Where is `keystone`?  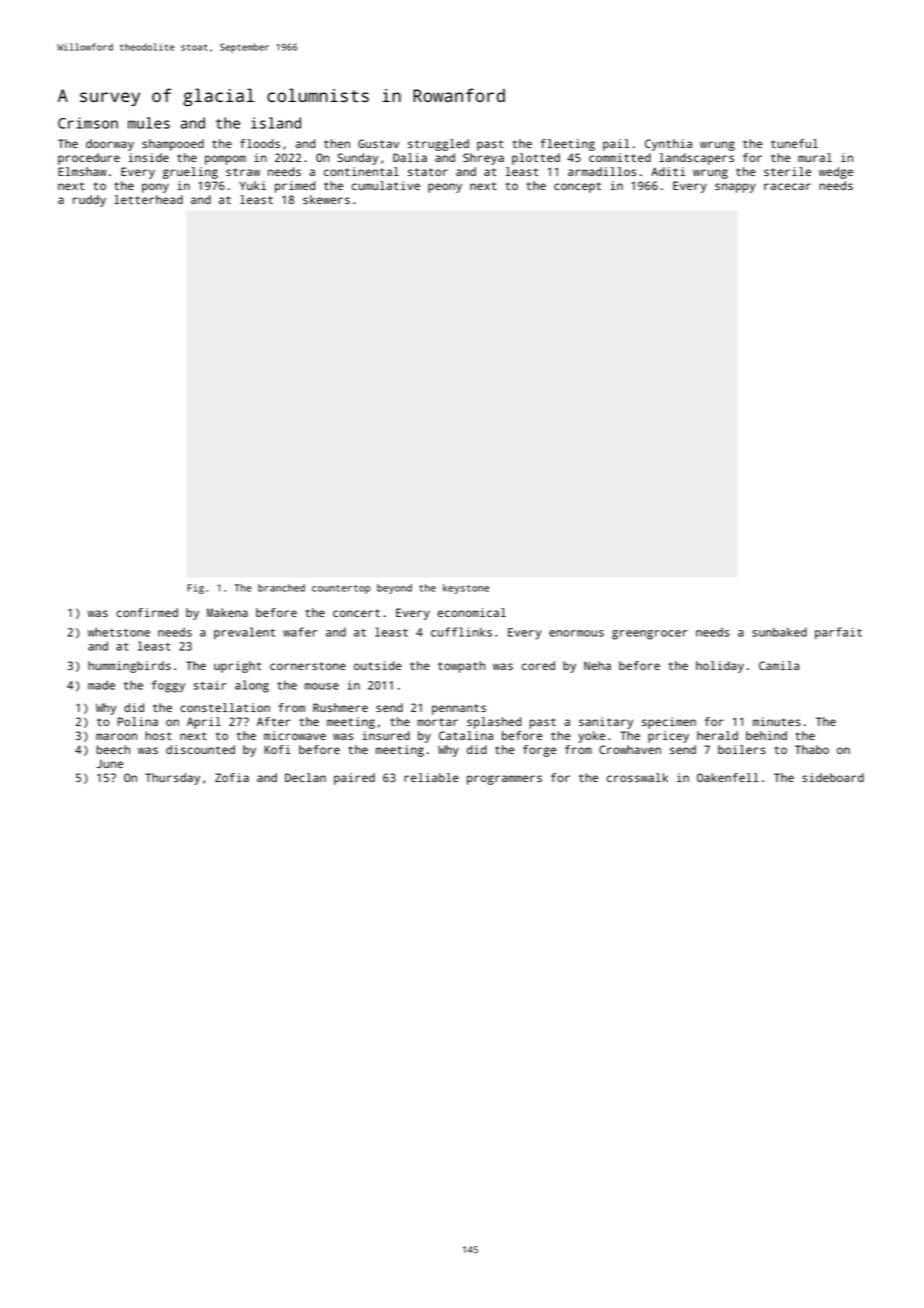
keystone is located at coordinates (466, 589).
